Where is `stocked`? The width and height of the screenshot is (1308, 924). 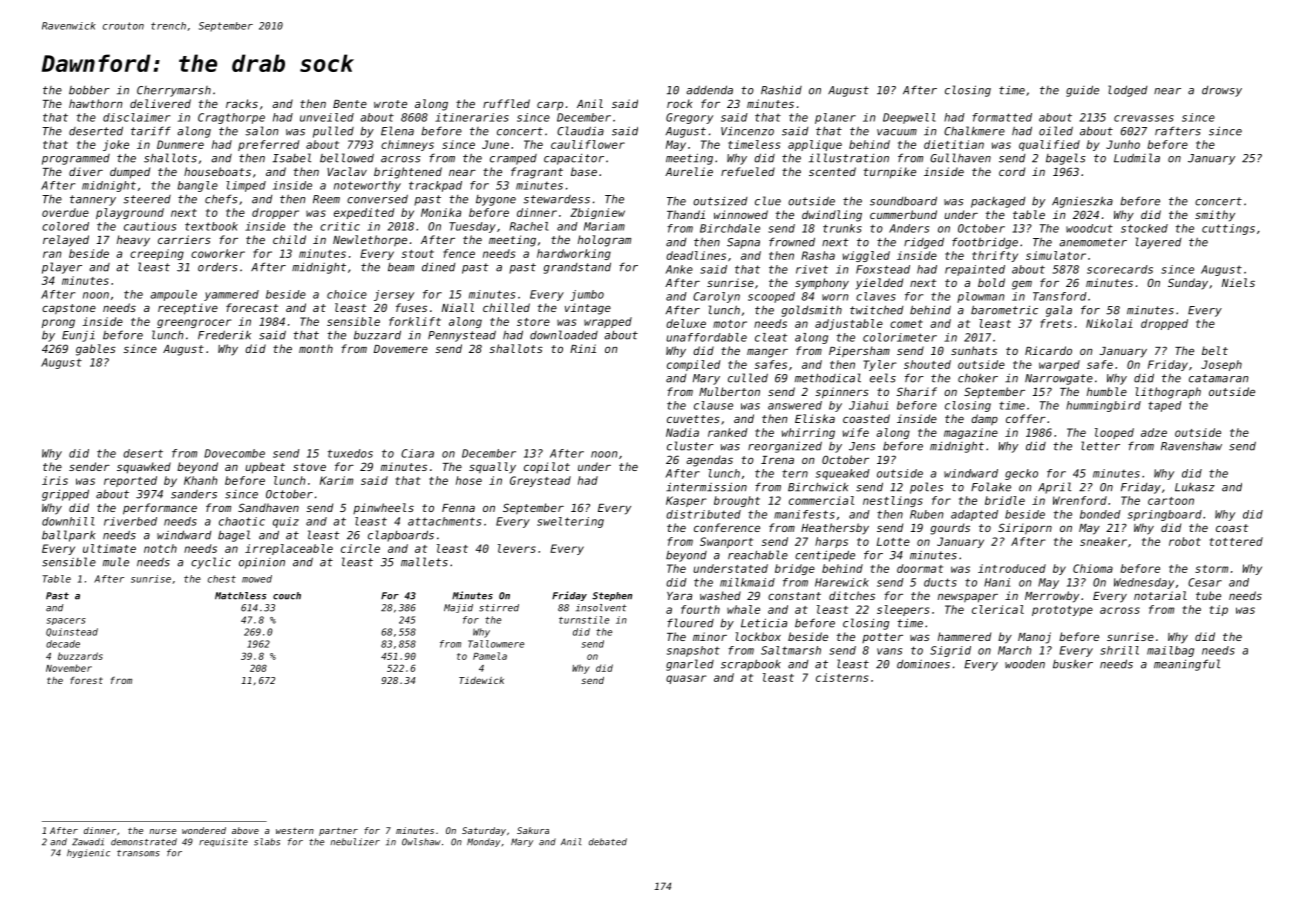
stocked is located at coordinates (1144, 228).
